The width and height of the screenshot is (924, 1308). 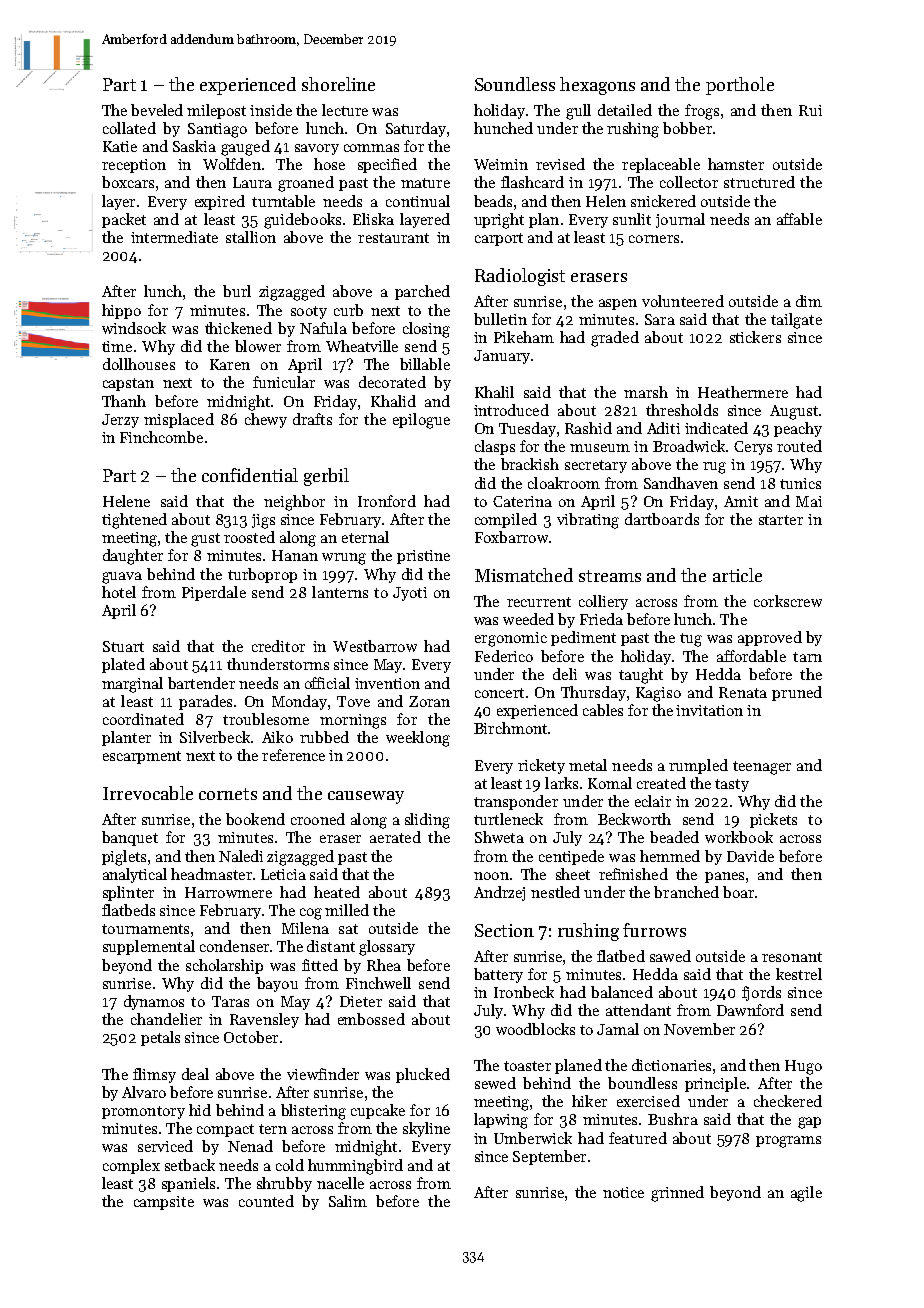 What do you see at coordinates (225, 1130) in the screenshot?
I see `compact` at bounding box center [225, 1130].
